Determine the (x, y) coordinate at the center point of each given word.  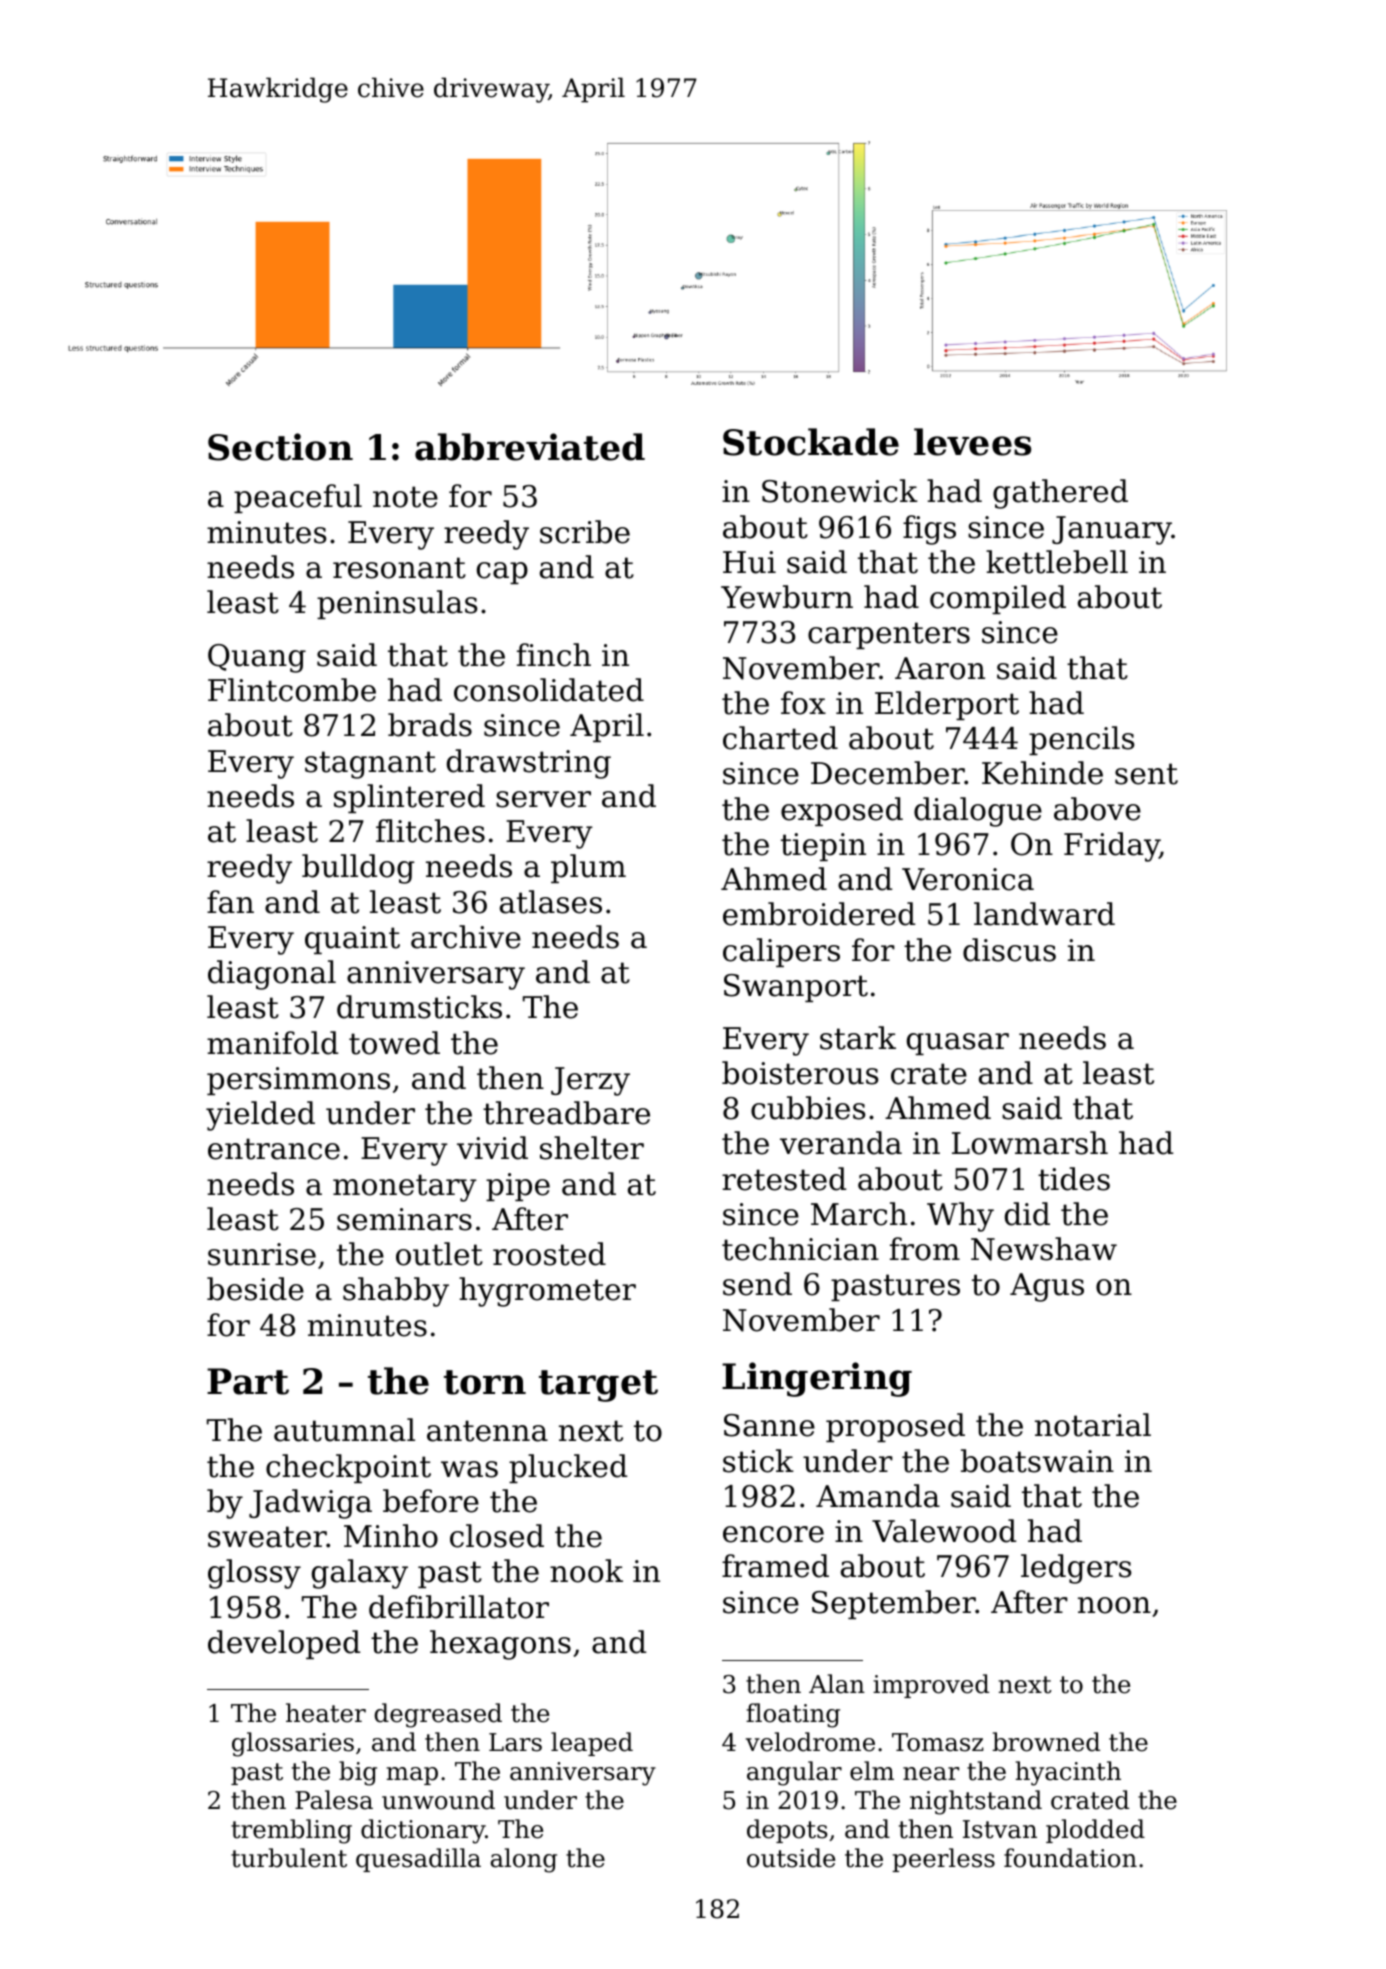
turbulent (289, 1858)
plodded (1095, 1831)
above (1097, 809)
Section (280, 447)
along (524, 1860)
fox (803, 703)
